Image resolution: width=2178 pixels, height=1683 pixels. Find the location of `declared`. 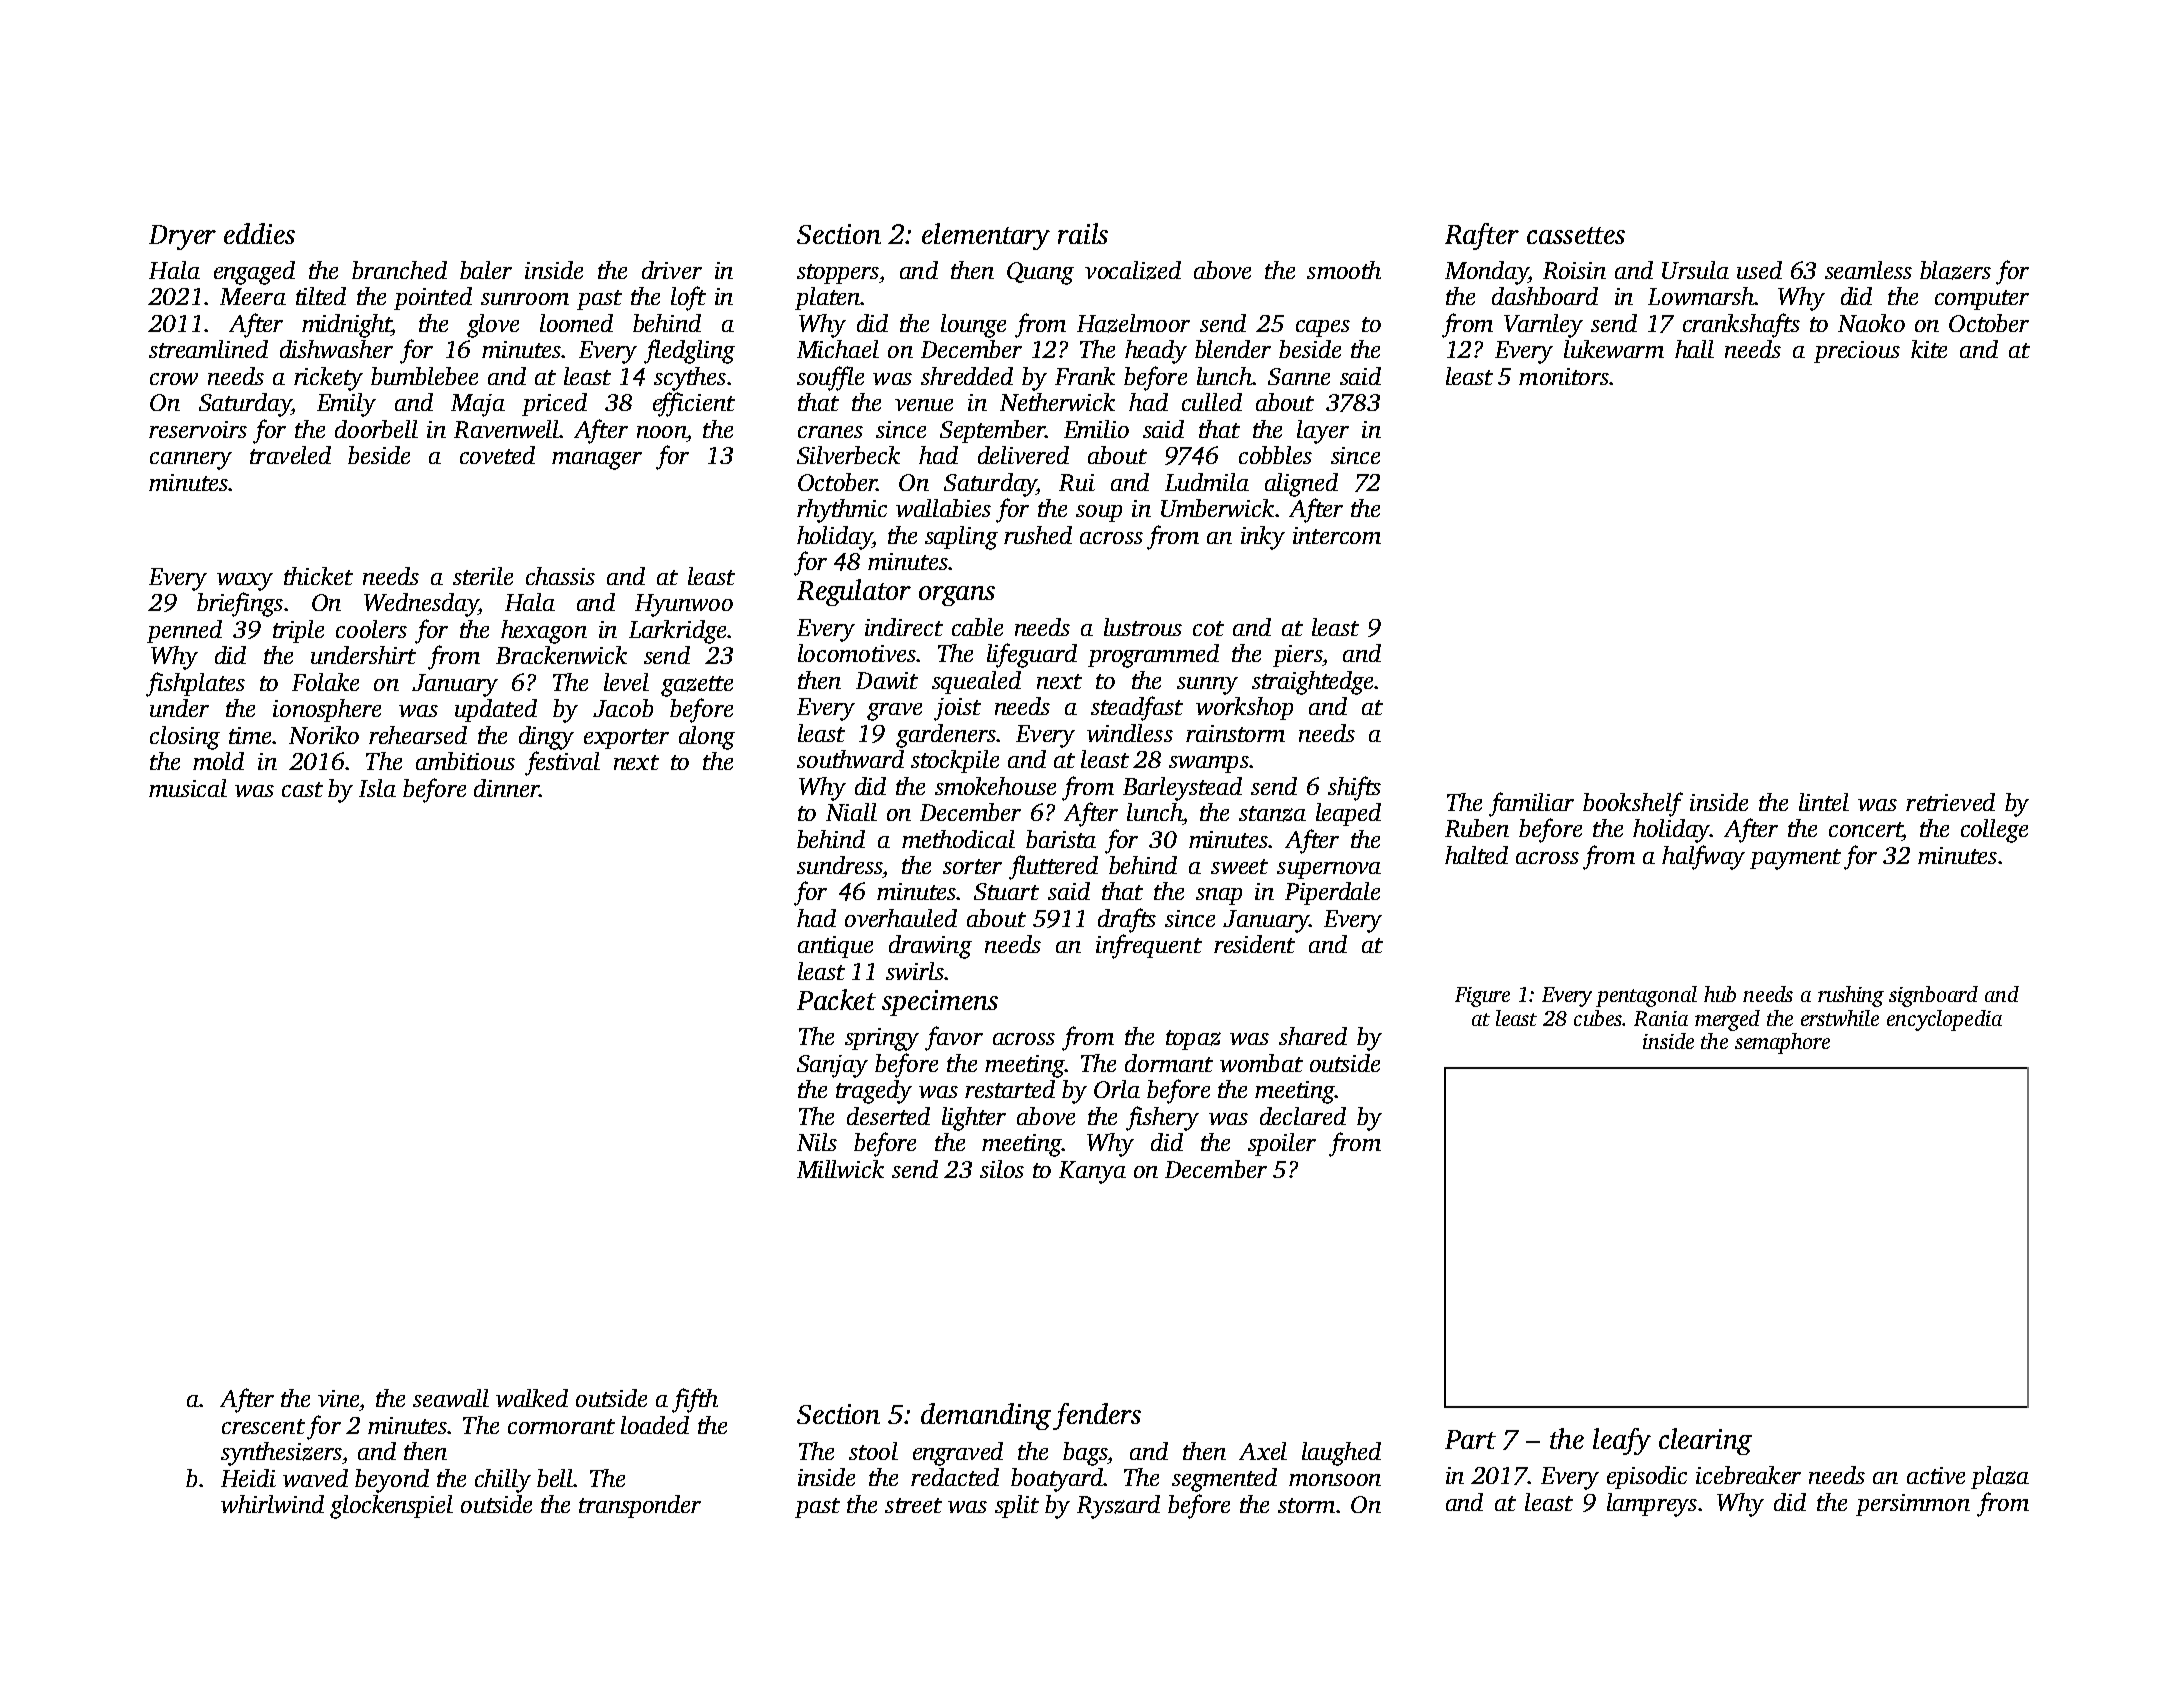

declared is located at coordinates (1303, 1116).
